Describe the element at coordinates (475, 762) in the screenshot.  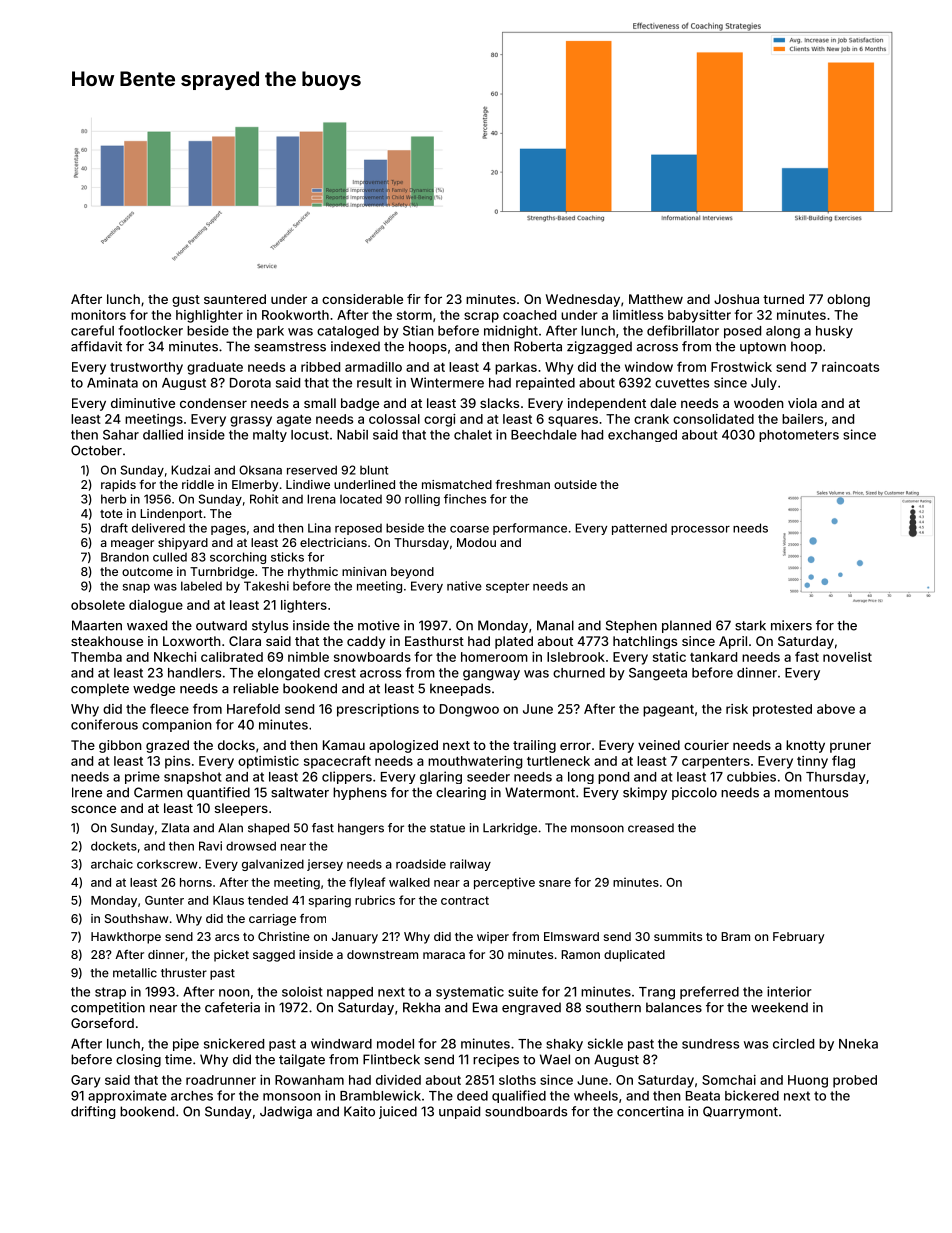
I see `mouthwatering` at that location.
